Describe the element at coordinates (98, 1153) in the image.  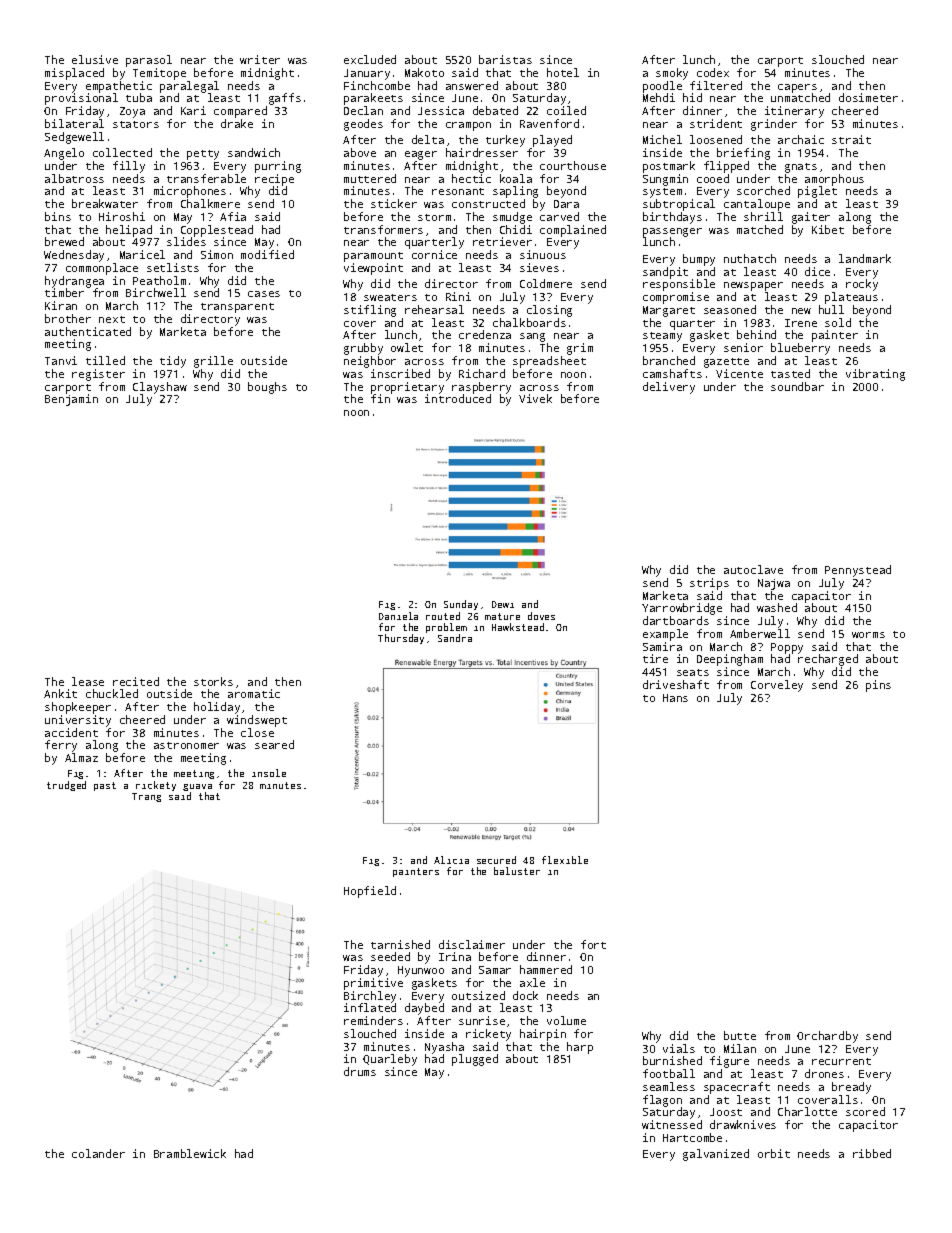
I see `colander` at that location.
